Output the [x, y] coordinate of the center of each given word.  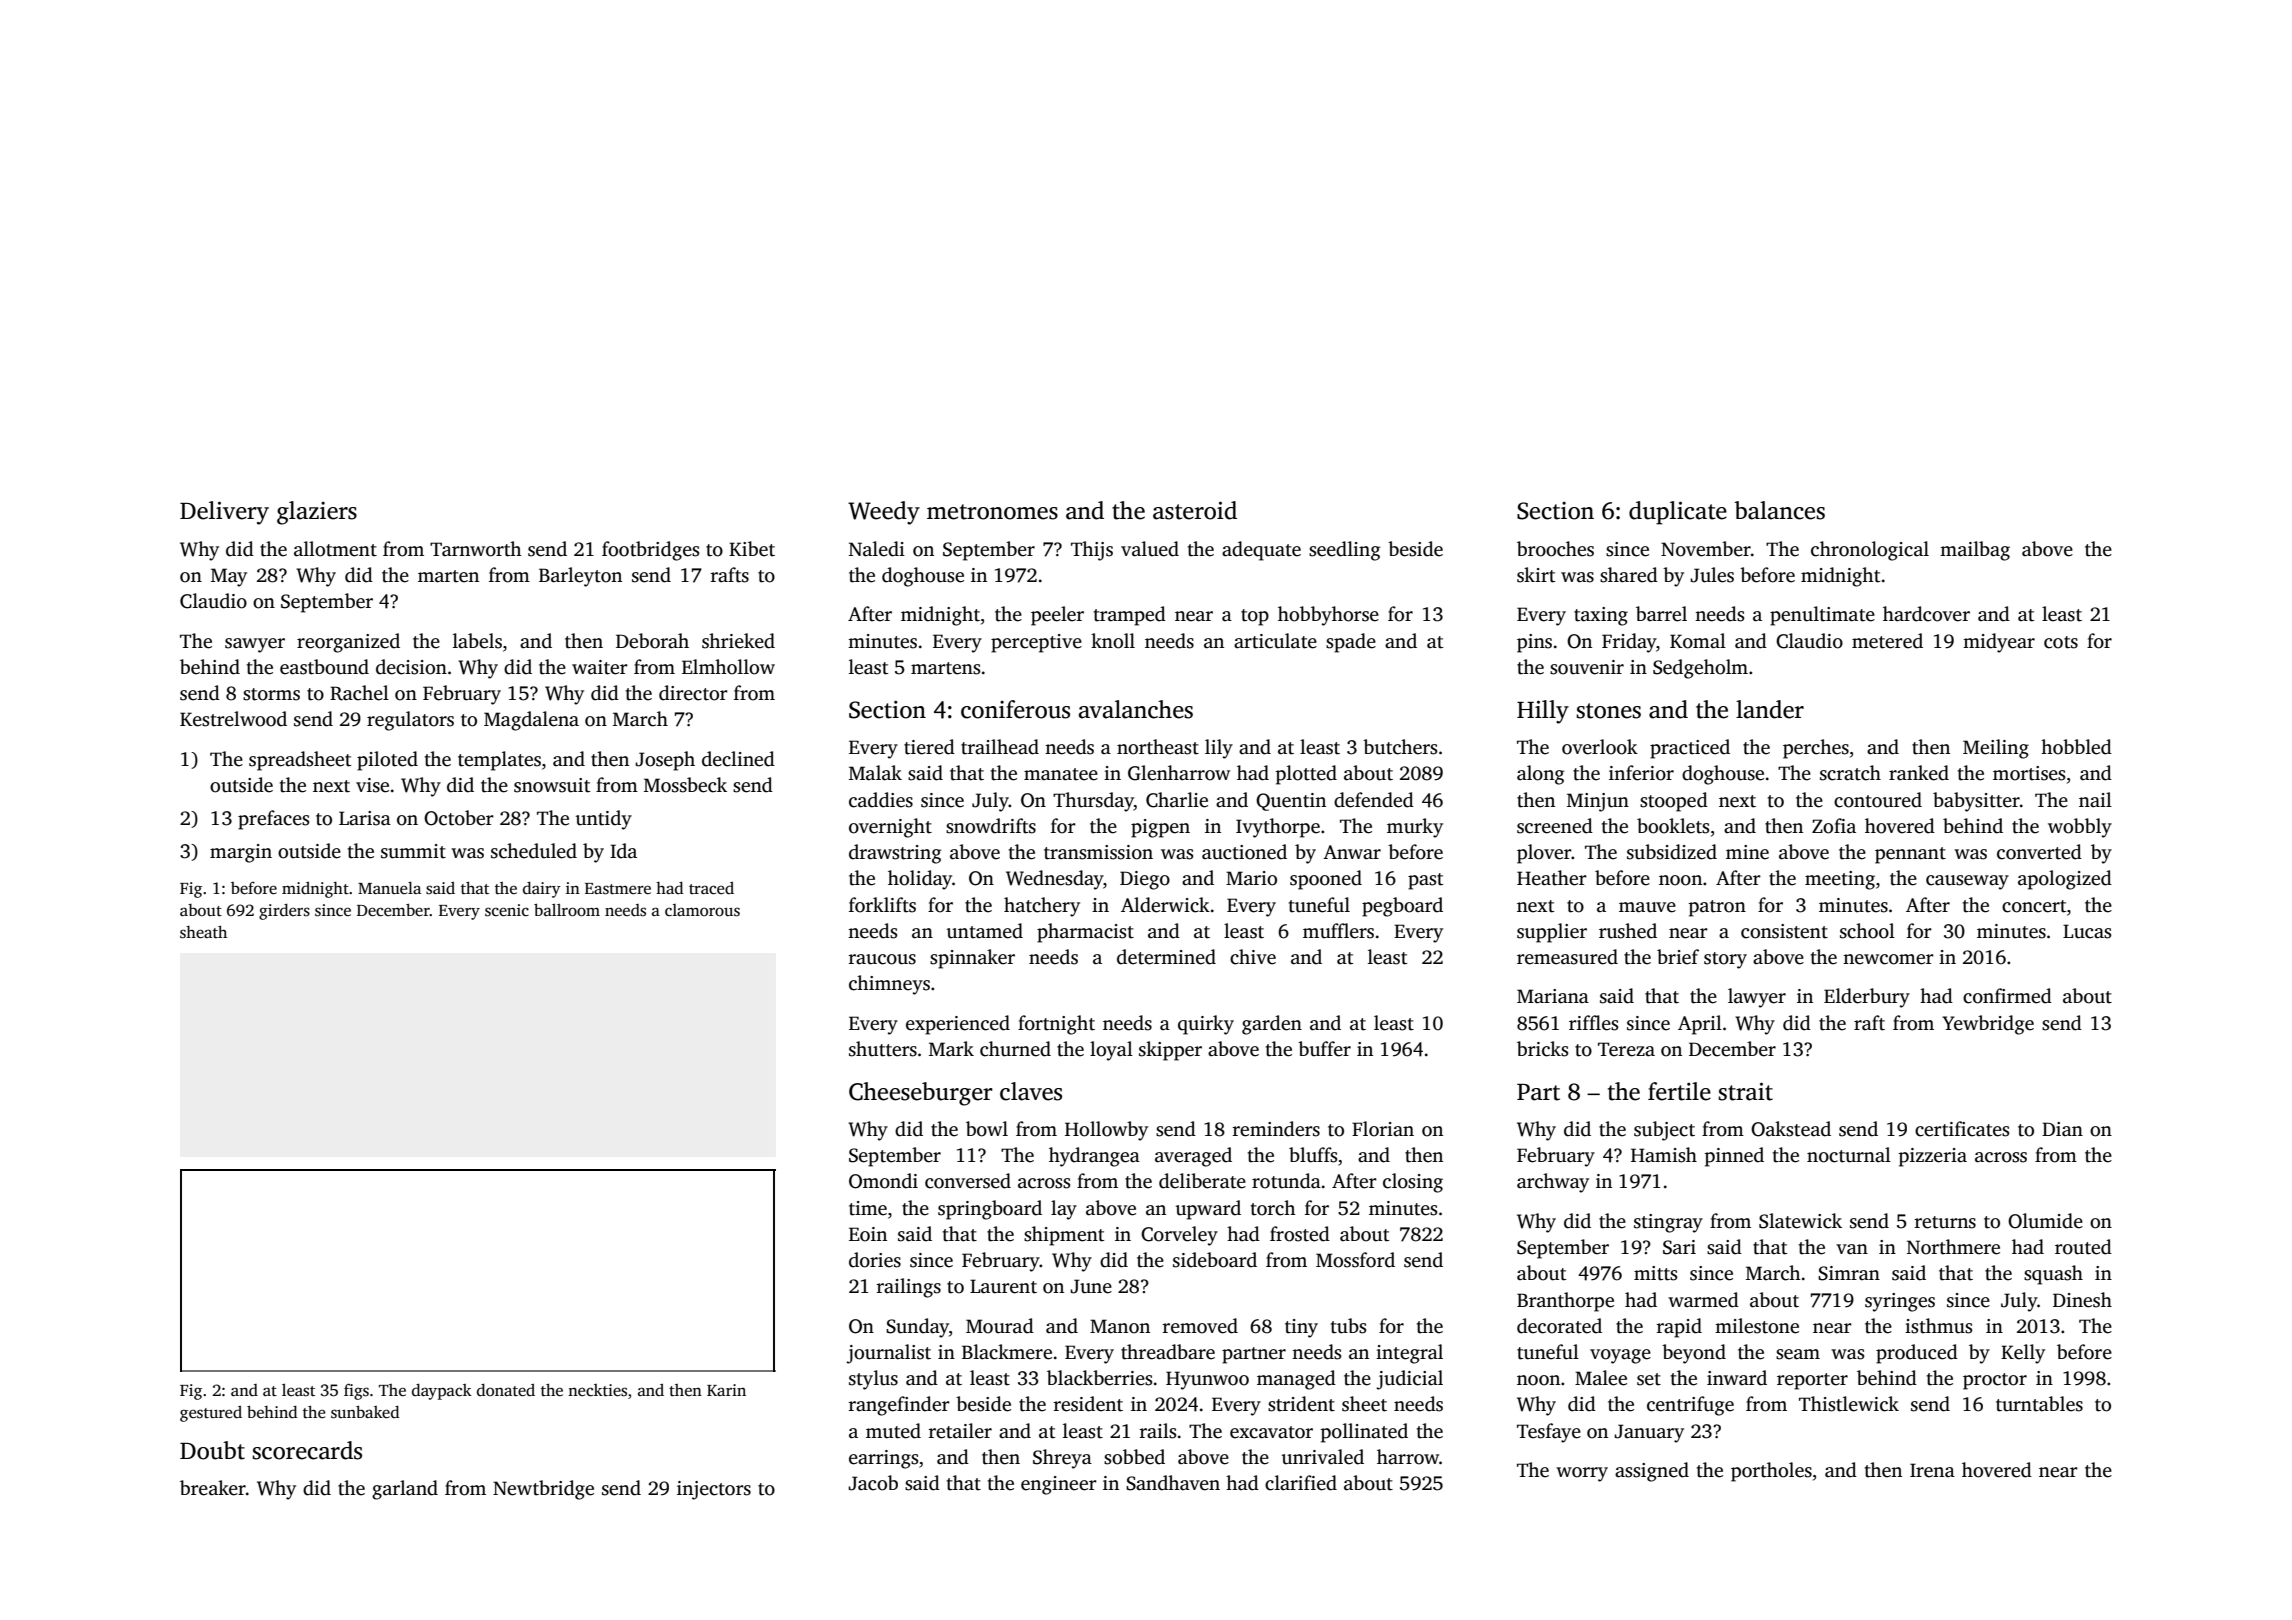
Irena [1932, 1470]
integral [1409, 1354]
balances [1779, 510]
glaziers [317, 513]
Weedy [884, 513]
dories [875, 1260]
